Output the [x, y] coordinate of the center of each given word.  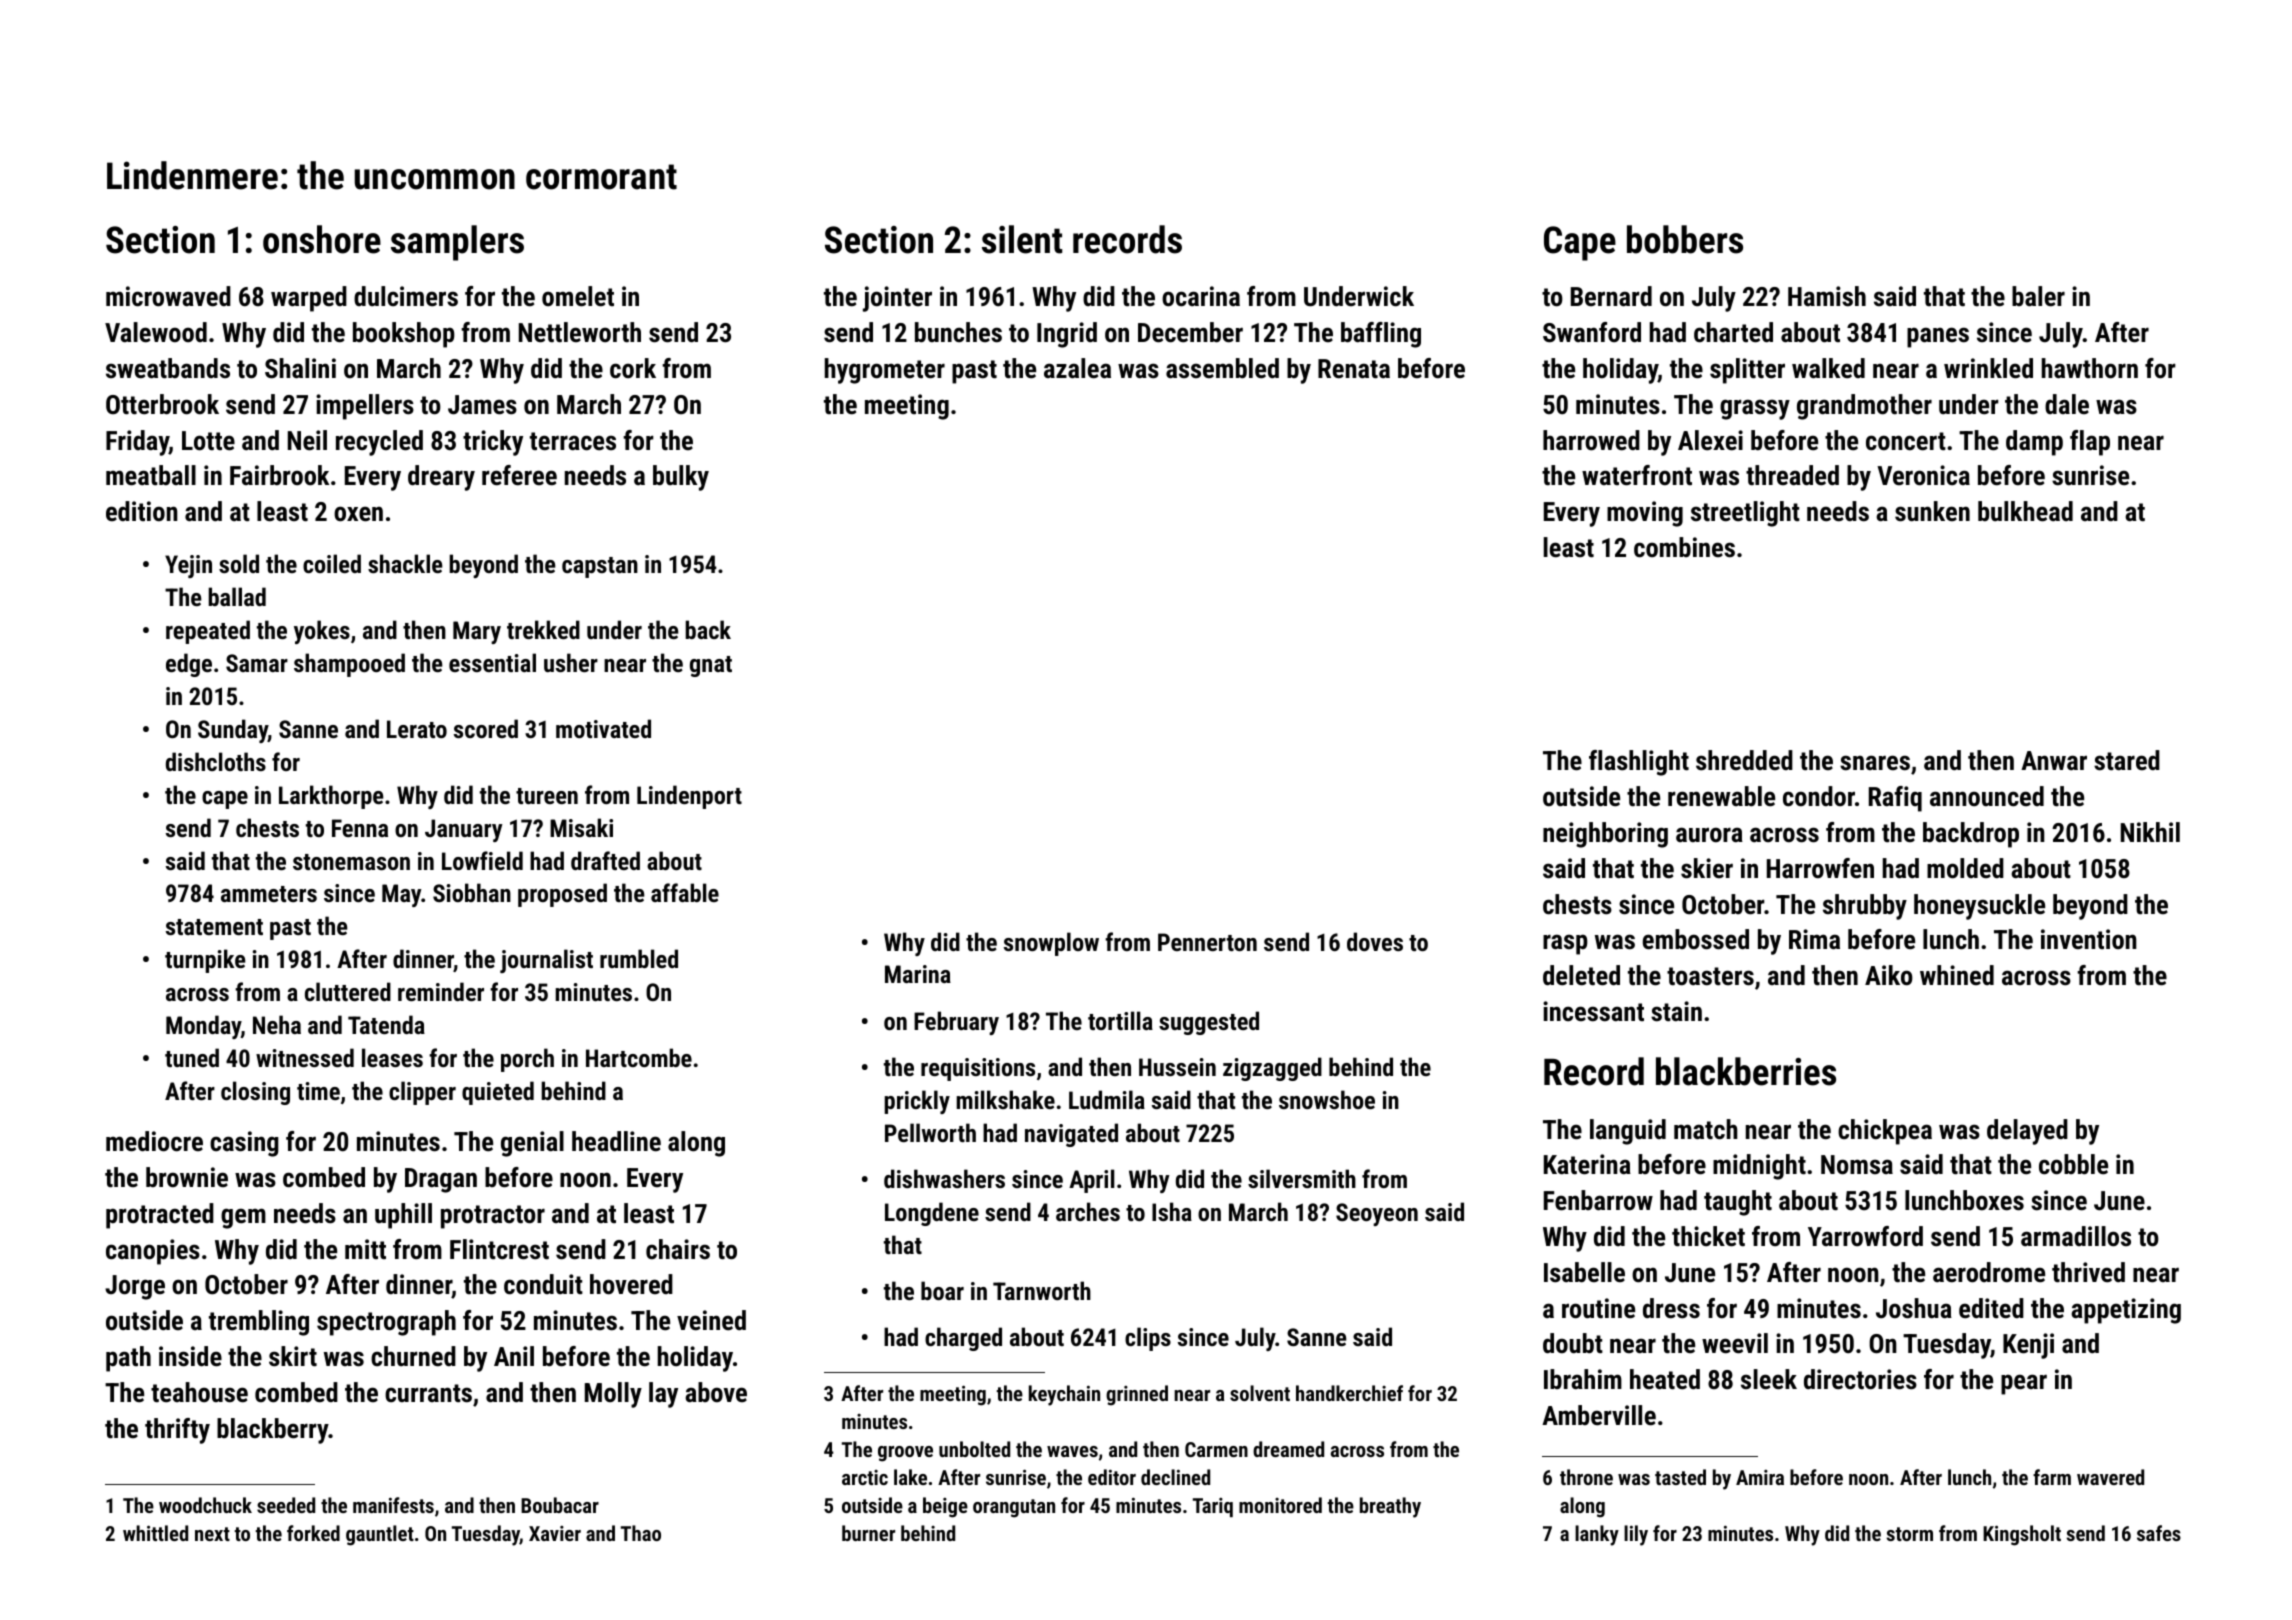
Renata [1354, 369]
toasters [1710, 976]
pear [2024, 1384]
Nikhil [2150, 832]
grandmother [1864, 407]
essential [492, 662]
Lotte [208, 441]
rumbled [639, 958]
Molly [613, 1395]
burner [868, 1533]
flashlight [1639, 763]
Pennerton [1207, 942]
